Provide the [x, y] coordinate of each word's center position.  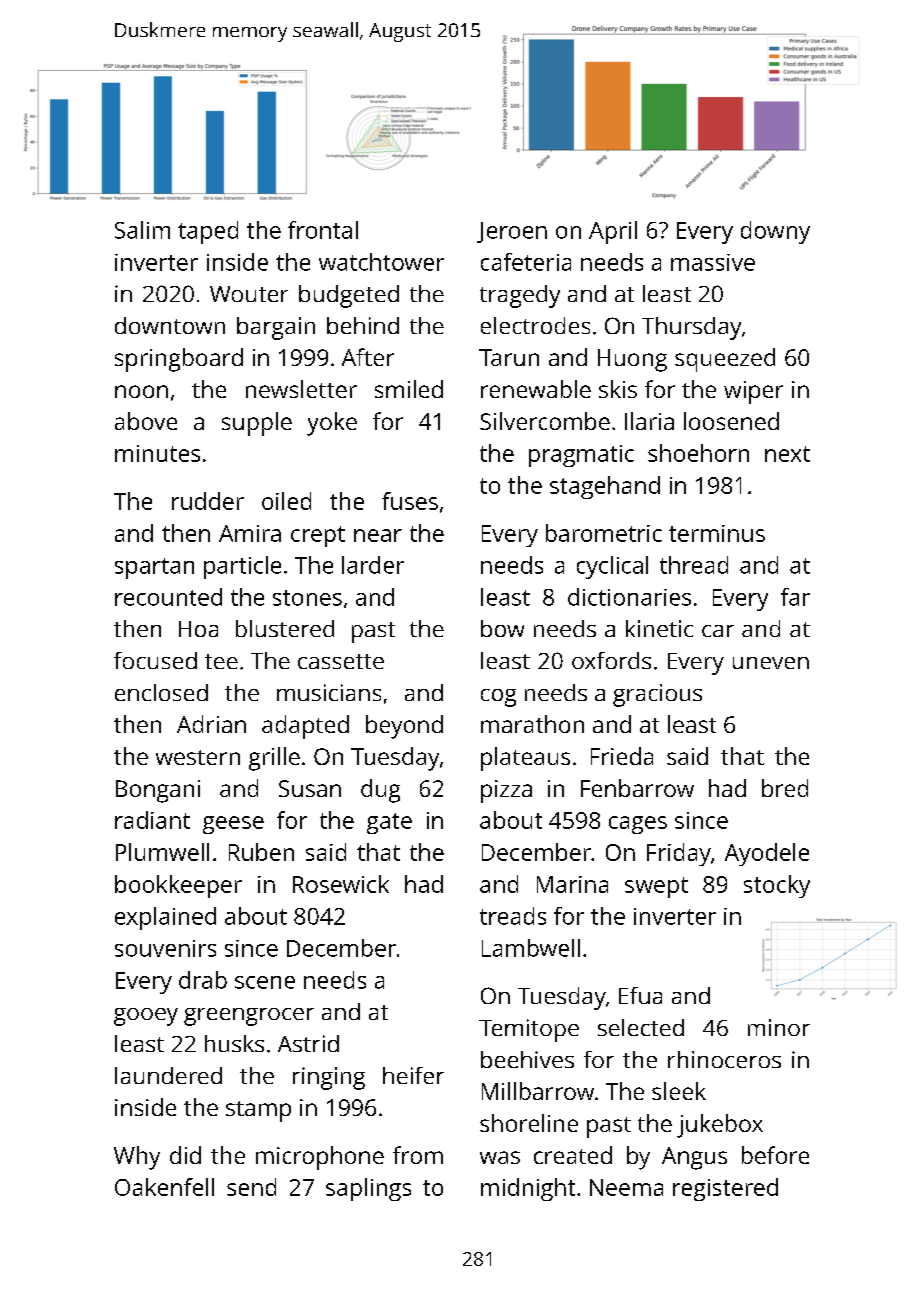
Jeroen [512, 232]
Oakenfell [164, 1187]
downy [775, 232]
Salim [142, 230]
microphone [320, 1158]
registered [725, 1189]
